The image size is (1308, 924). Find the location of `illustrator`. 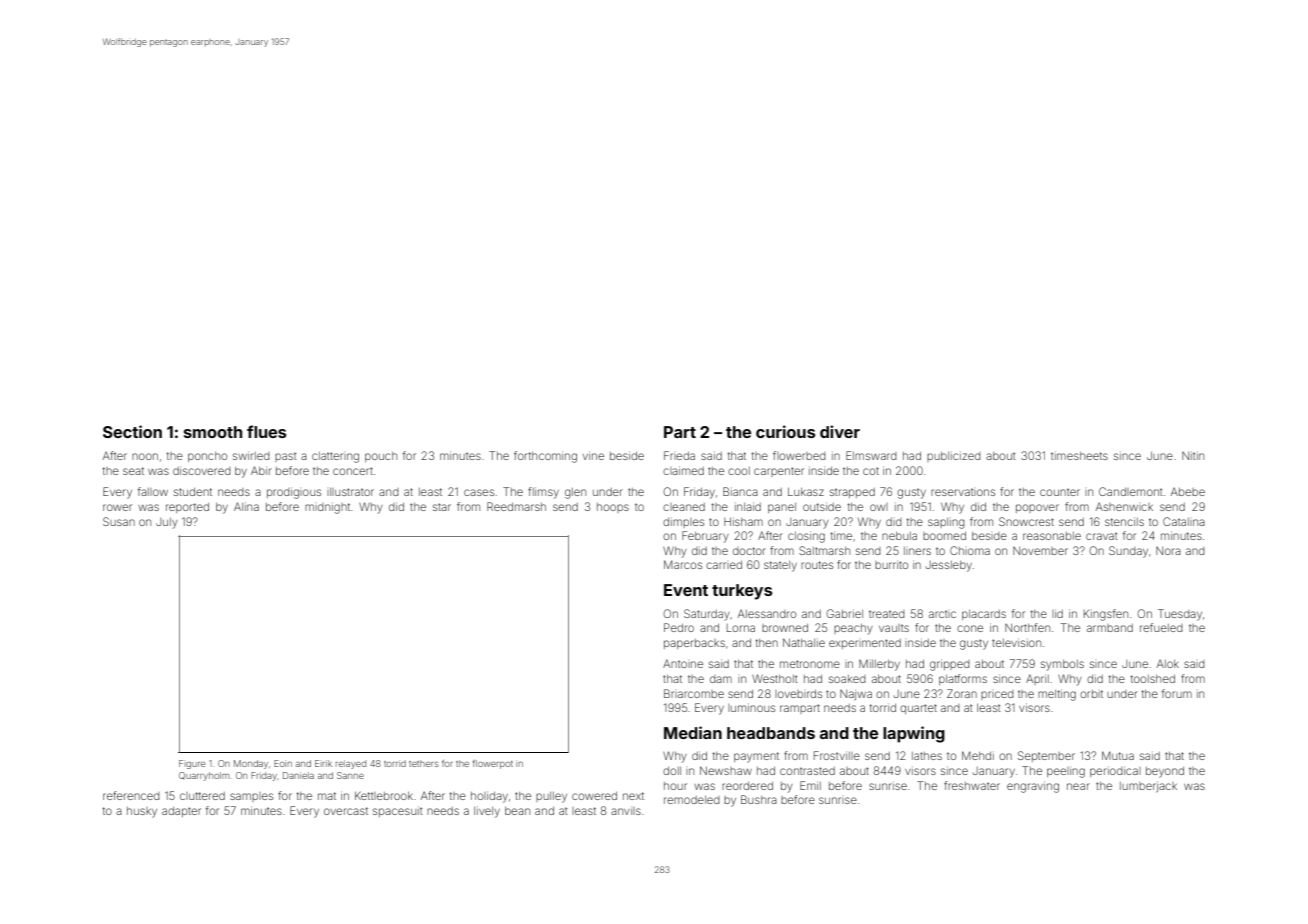

illustrator is located at coordinates (350, 492).
